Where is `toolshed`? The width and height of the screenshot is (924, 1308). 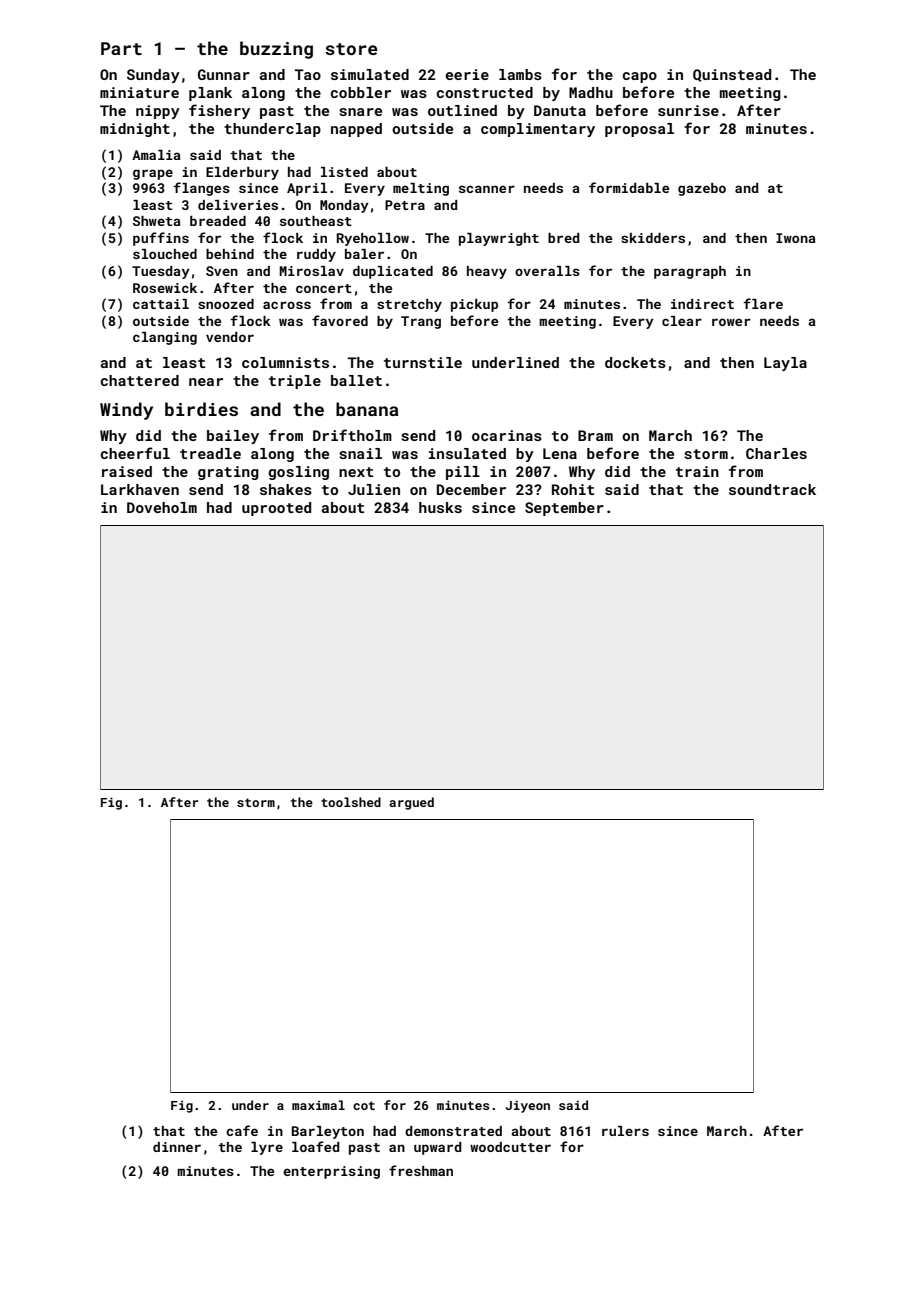
toolshed is located at coordinates (351, 802).
